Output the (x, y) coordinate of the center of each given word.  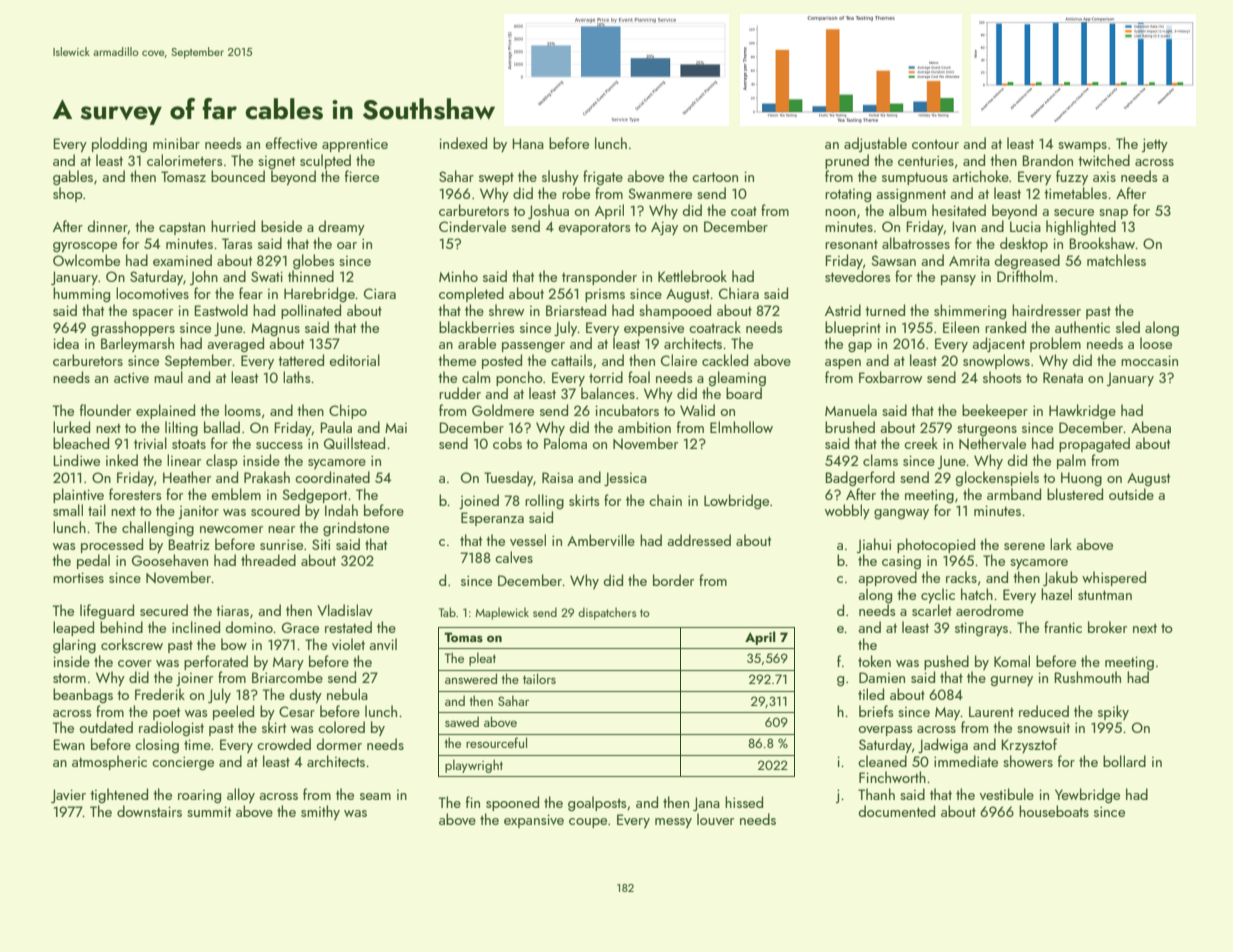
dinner (108, 227)
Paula (336, 427)
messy (673, 823)
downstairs (149, 811)
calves (514, 557)
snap (1113, 214)
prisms (605, 295)
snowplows (996, 361)
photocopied (936, 545)
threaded (268, 560)
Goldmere (503, 410)
